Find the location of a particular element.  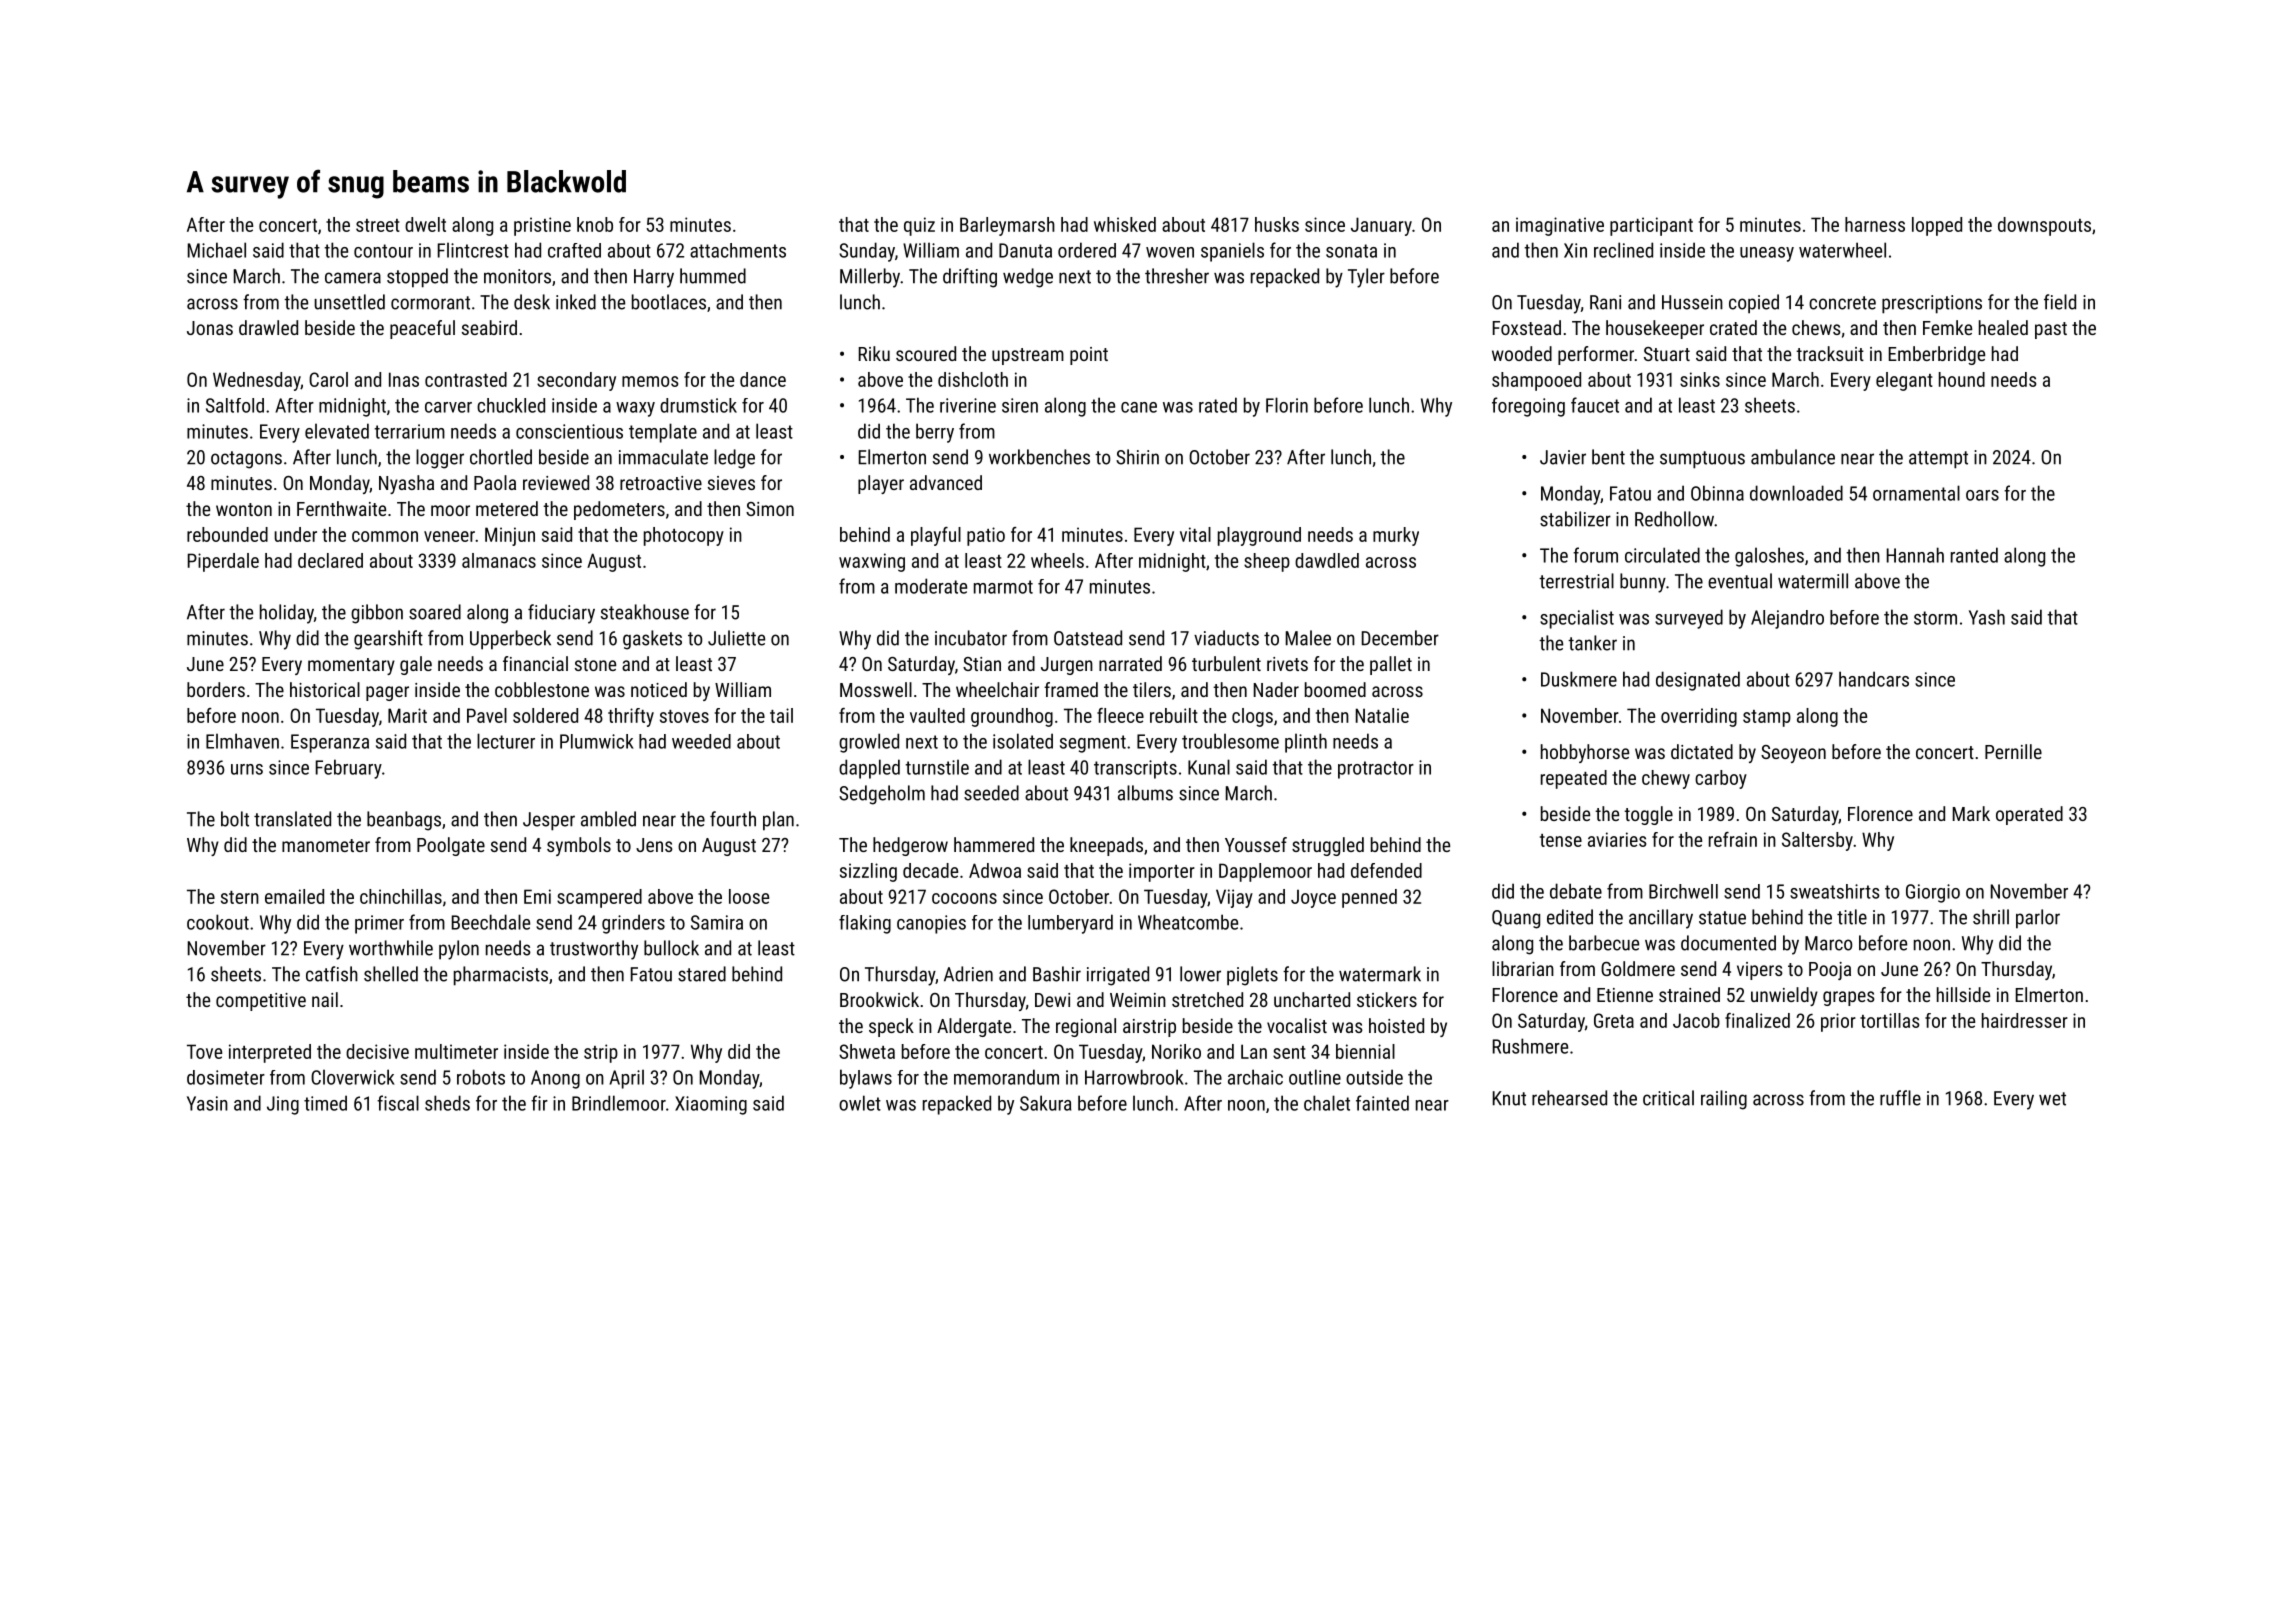

piglets is located at coordinates (1252, 976).
